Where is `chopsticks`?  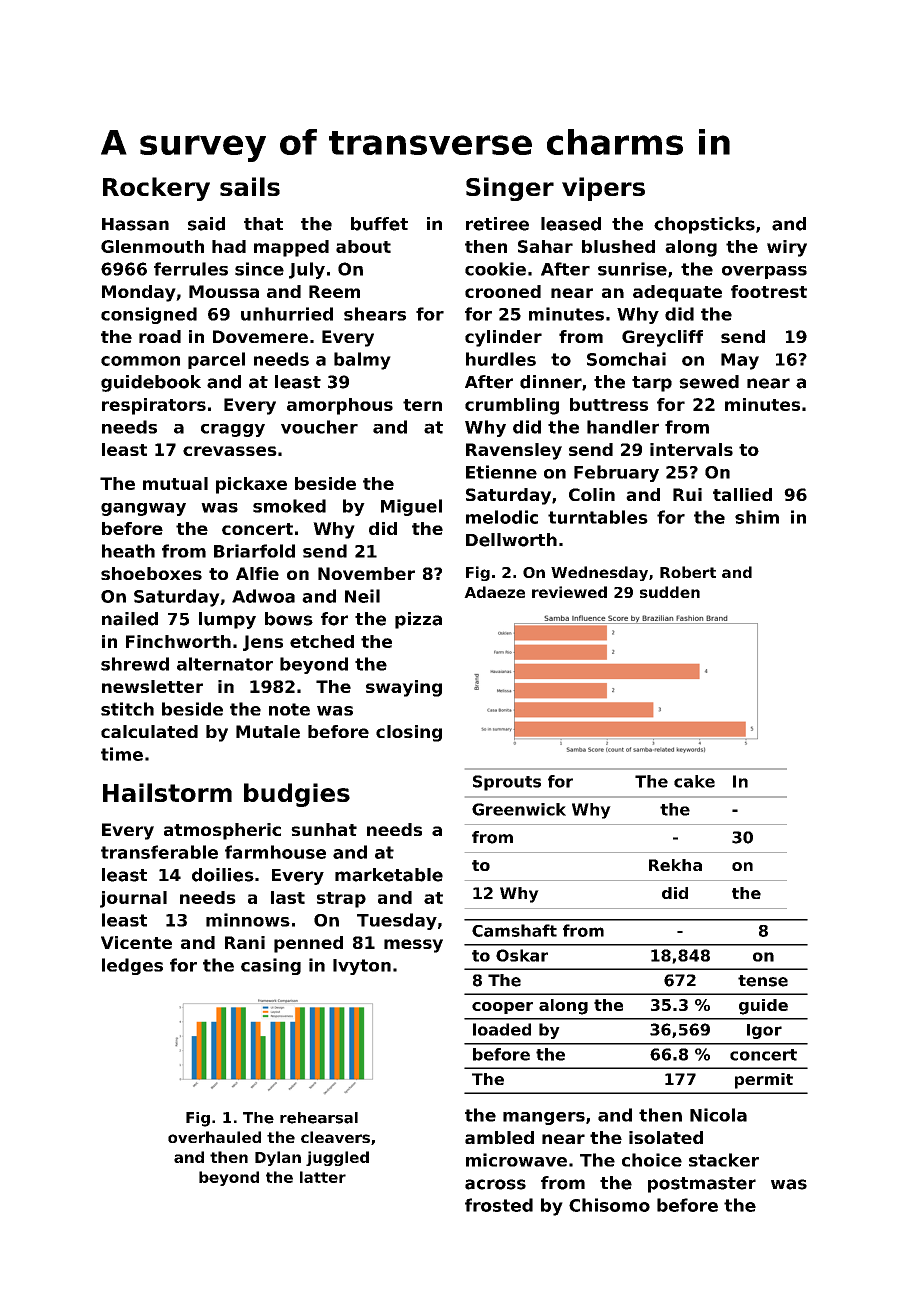 chopsticks is located at coordinates (704, 225).
